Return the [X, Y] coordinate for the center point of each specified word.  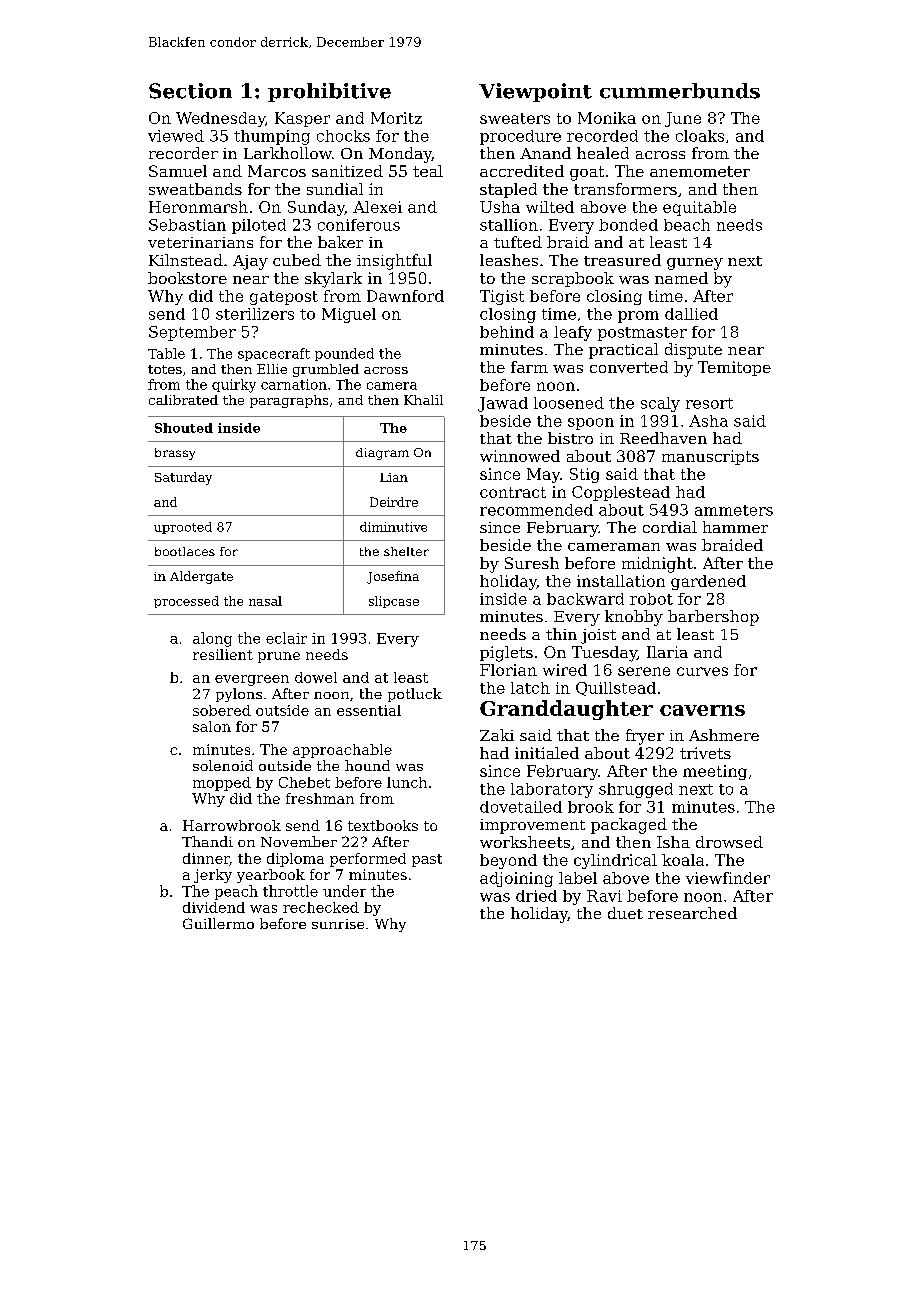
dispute [693, 351]
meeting [715, 772]
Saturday [183, 478]
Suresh [532, 563]
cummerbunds [680, 91]
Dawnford [405, 296]
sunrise [338, 924]
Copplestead [621, 493]
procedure [520, 137]
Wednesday [220, 119]
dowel [316, 677]
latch [530, 688]
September [192, 333]
